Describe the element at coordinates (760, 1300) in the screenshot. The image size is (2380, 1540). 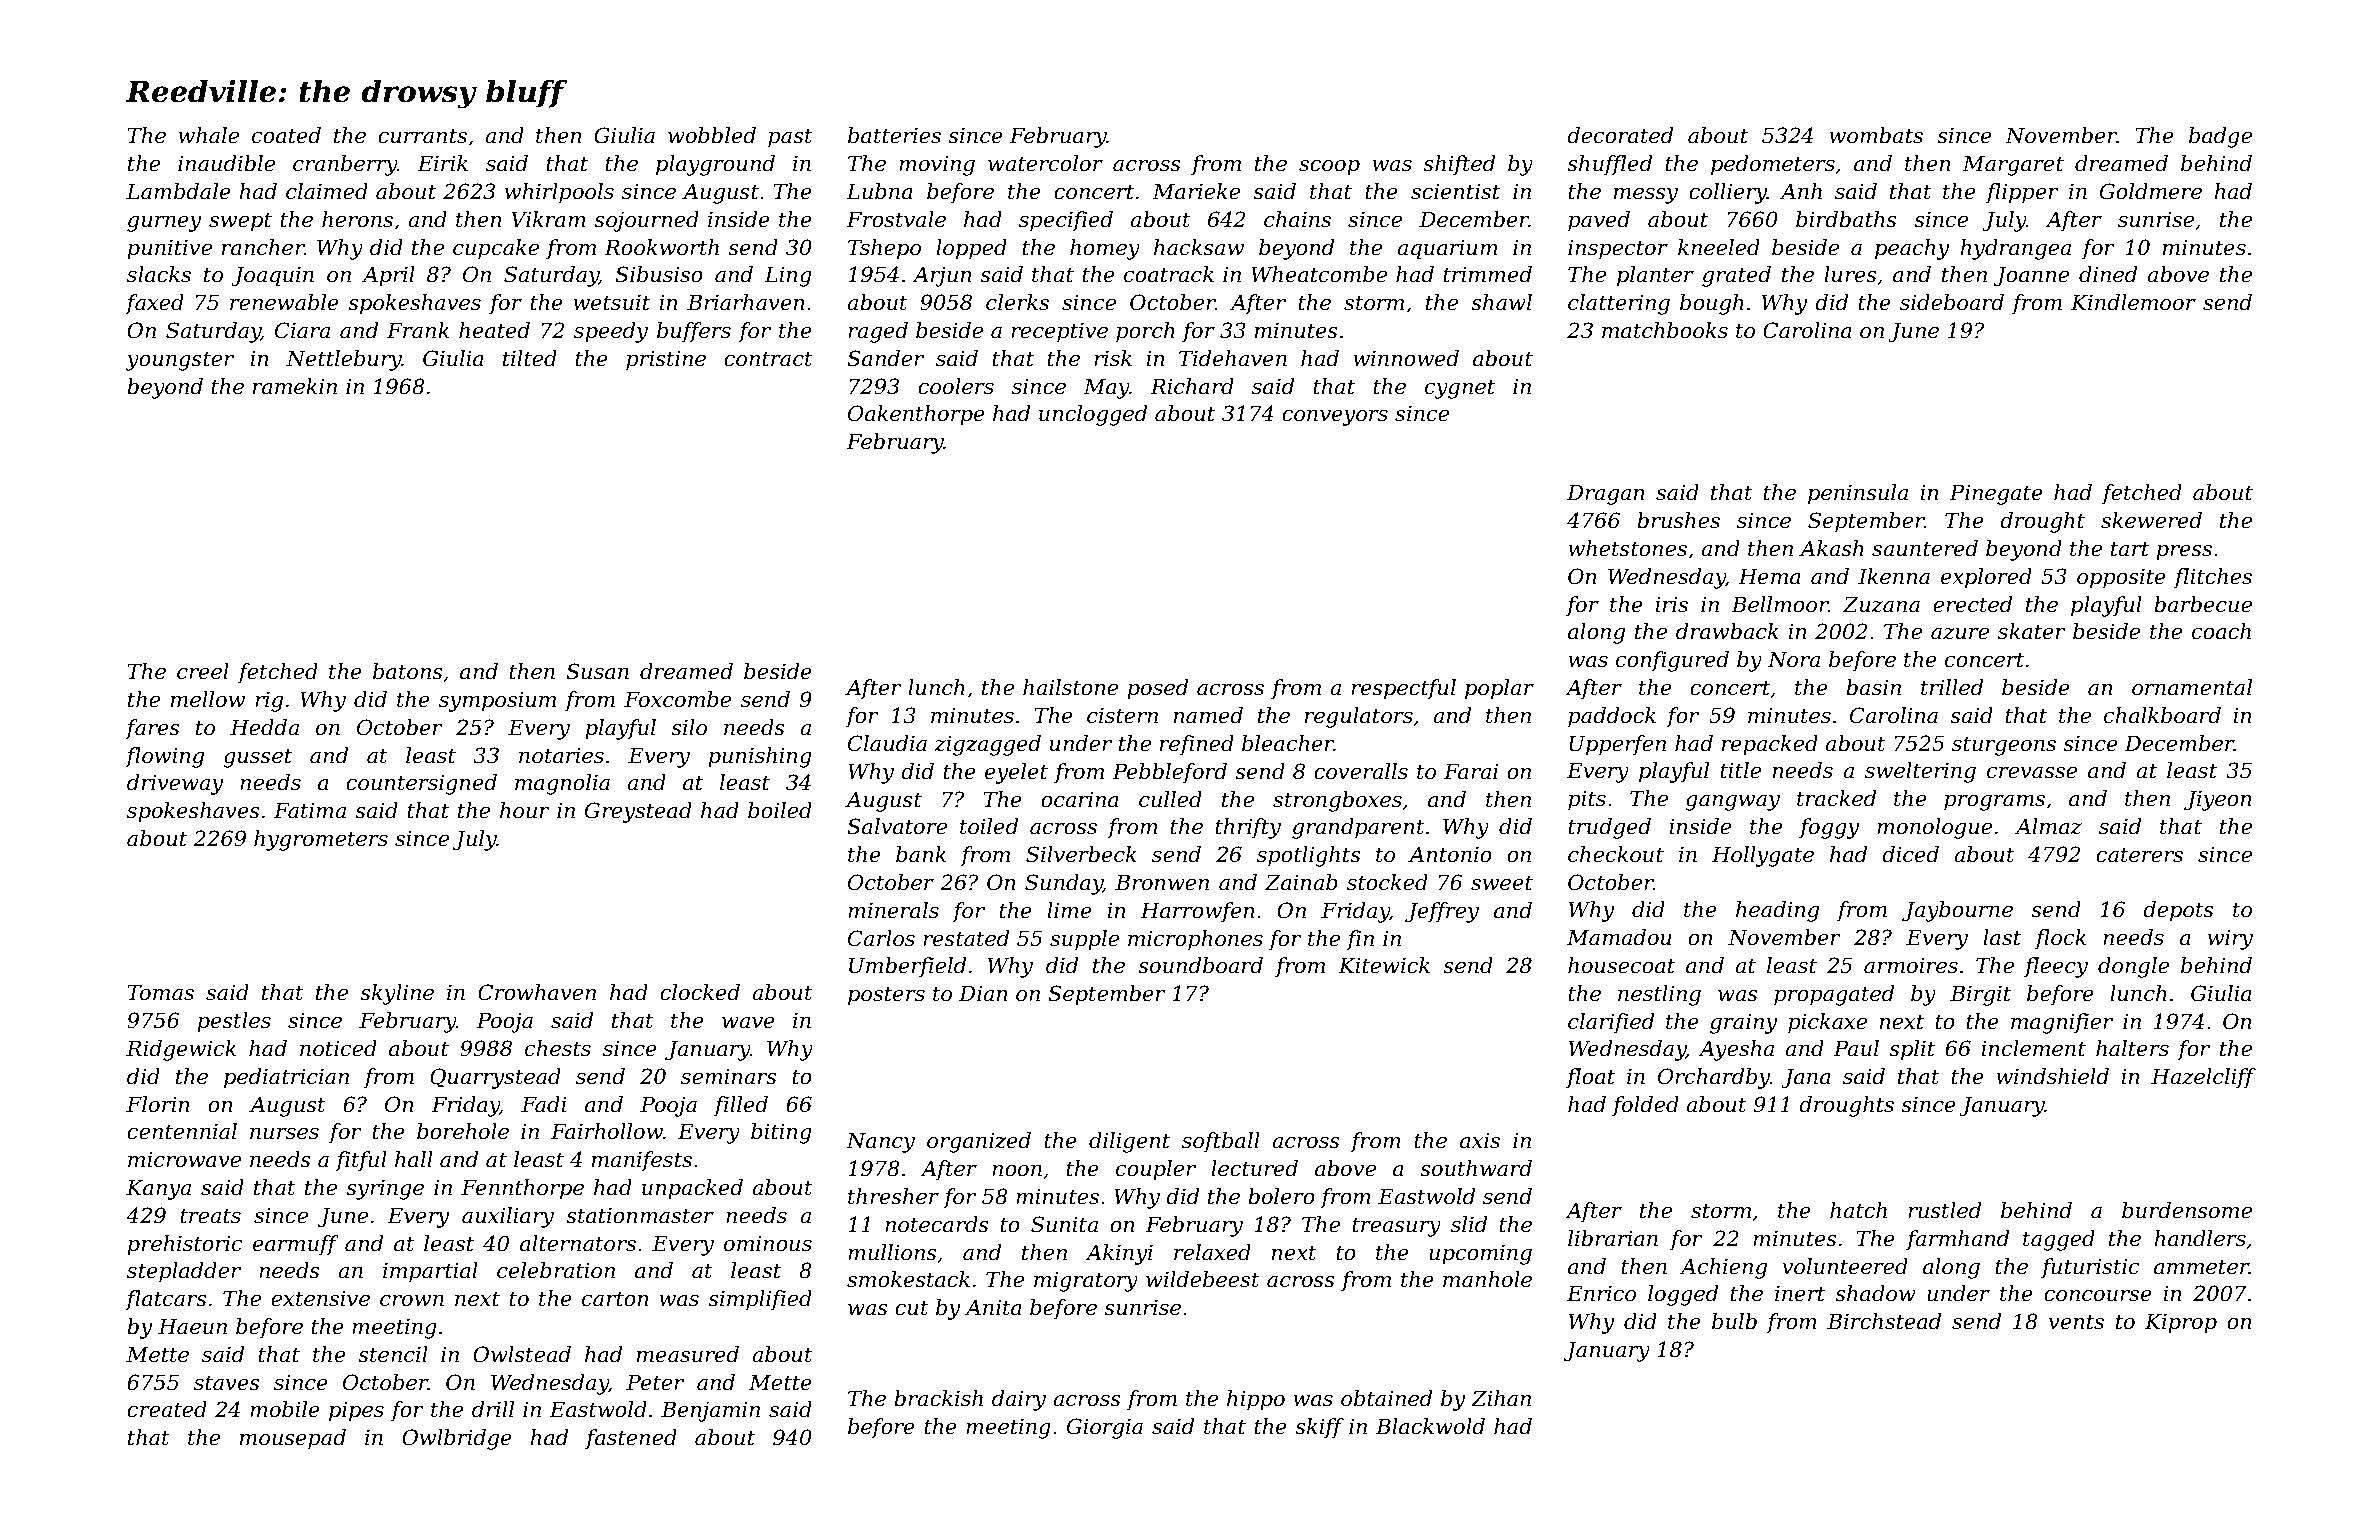
I see `simplified` at that location.
